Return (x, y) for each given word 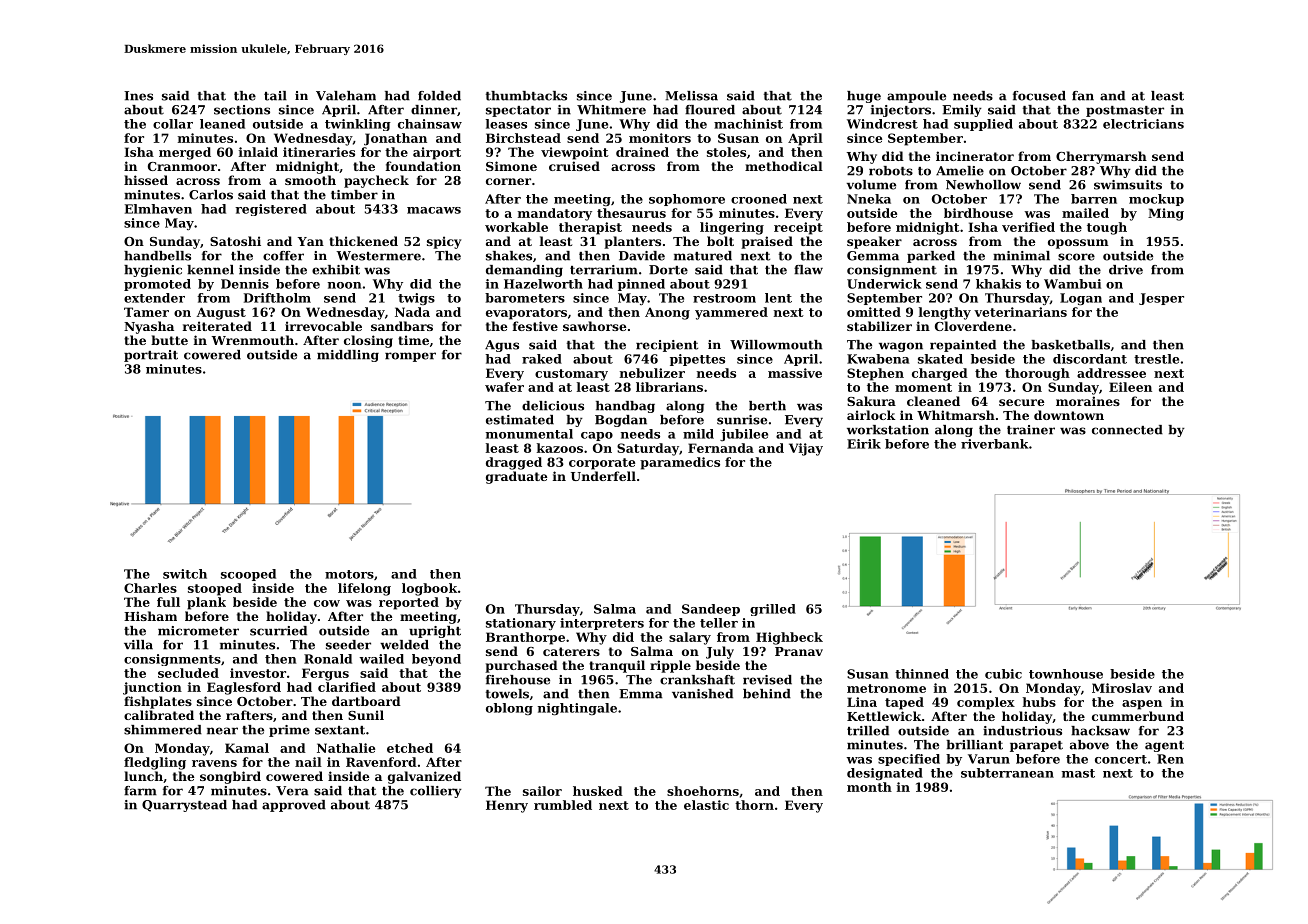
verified (1028, 227)
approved (294, 806)
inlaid (258, 152)
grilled (773, 610)
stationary (521, 624)
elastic (706, 805)
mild (698, 434)
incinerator (975, 156)
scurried (278, 631)
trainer (1031, 430)
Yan (311, 241)
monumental (529, 434)
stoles (726, 152)
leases (506, 124)
